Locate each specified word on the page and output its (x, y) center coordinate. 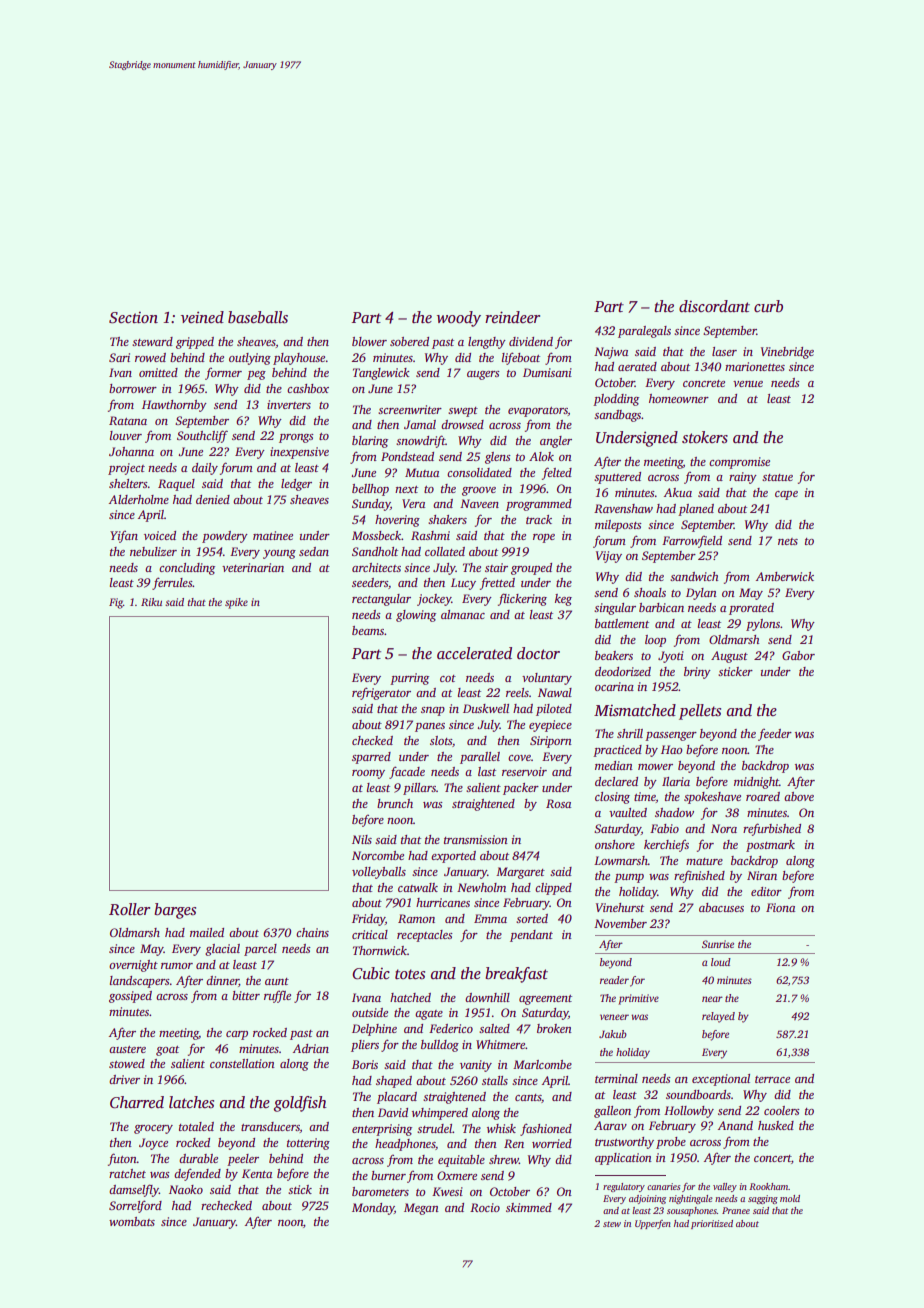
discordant (714, 306)
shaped (394, 1082)
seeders (370, 582)
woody (459, 319)
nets (788, 541)
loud (721, 962)
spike (236, 603)
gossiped (130, 997)
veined (202, 317)
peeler (243, 1160)
